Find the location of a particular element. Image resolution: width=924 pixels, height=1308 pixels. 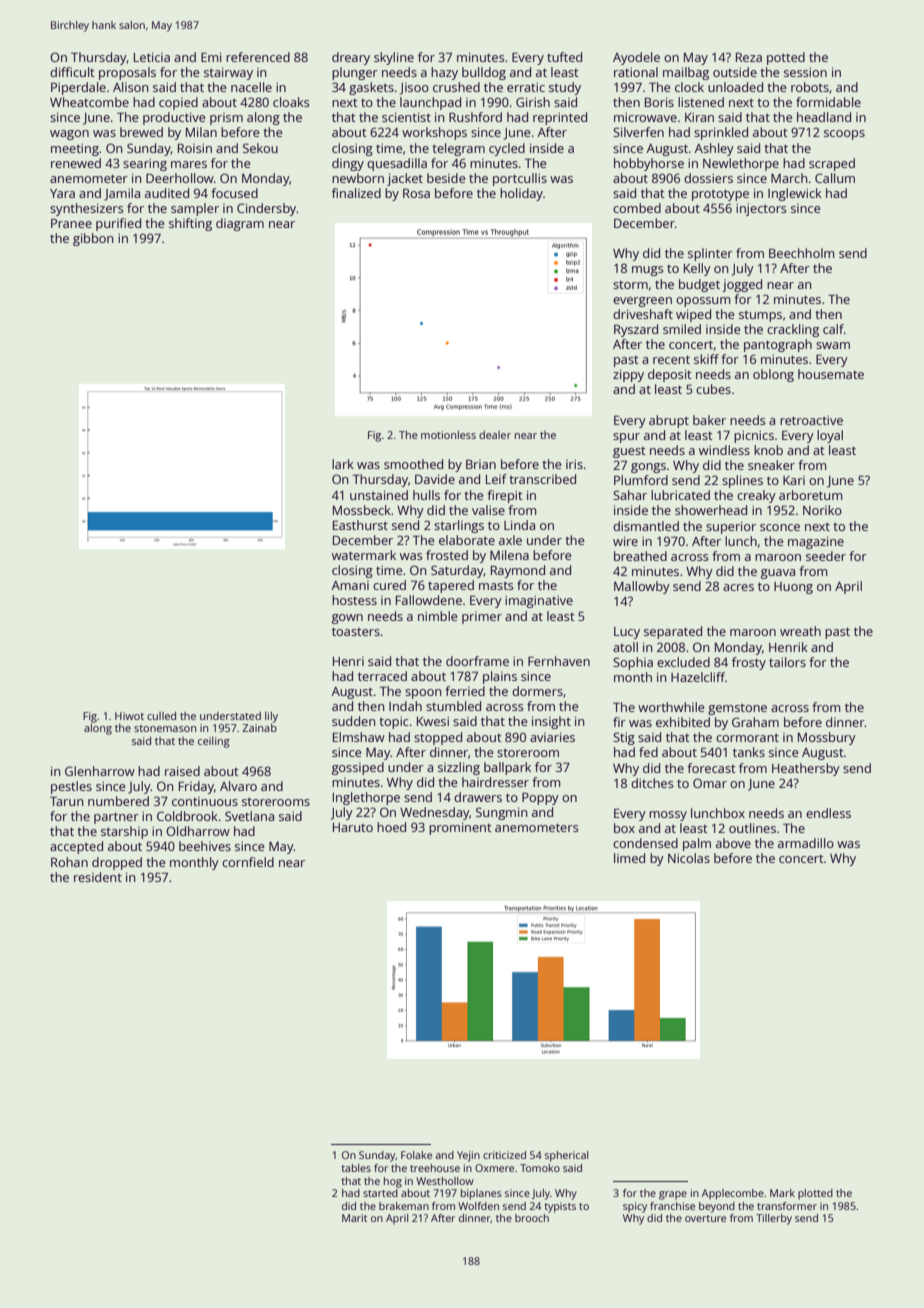

cured is located at coordinates (389, 585).
